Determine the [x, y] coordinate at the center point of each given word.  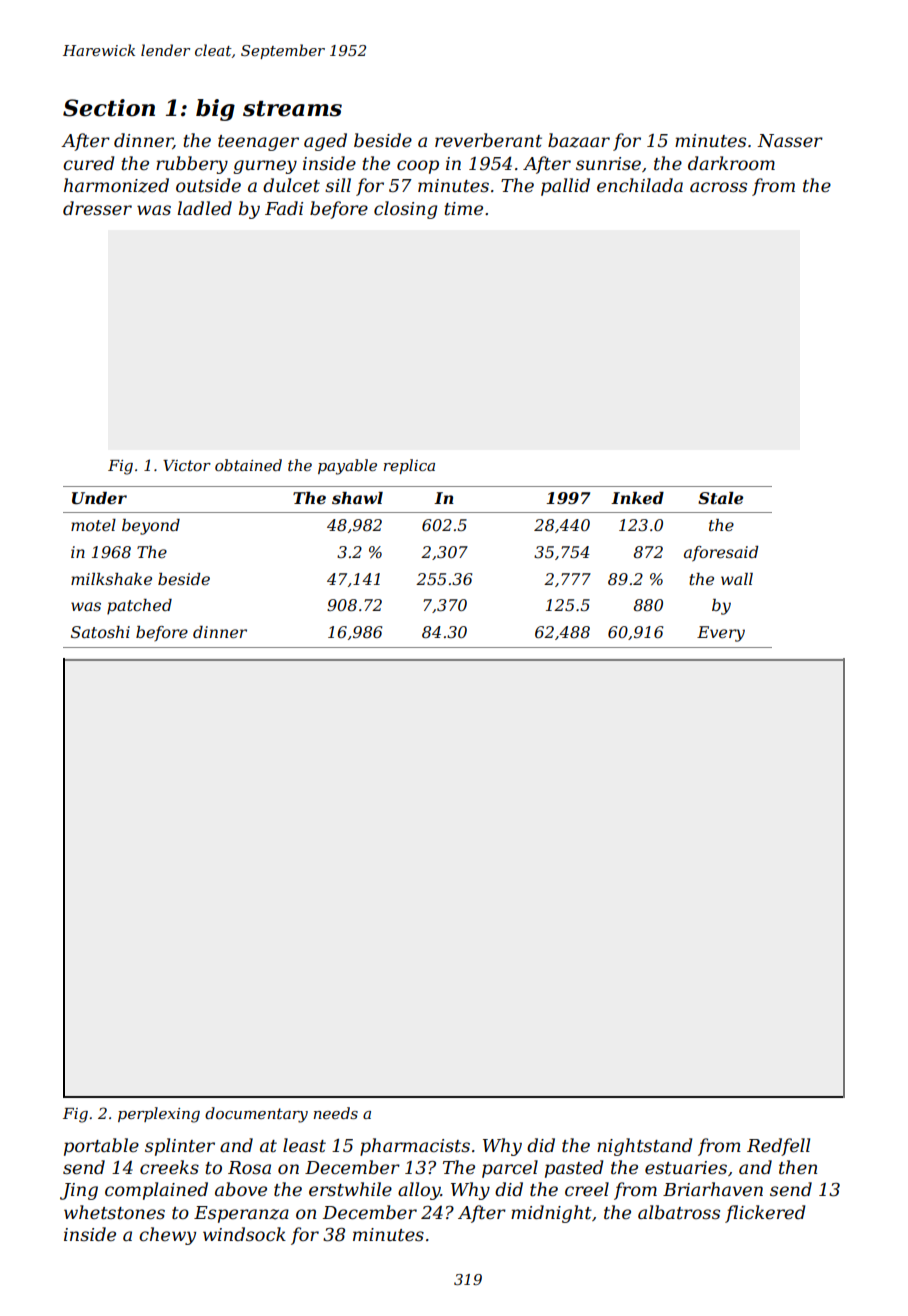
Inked [637, 498]
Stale [720, 498]
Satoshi [100, 632]
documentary [256, 1115]
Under [99, 498]
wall [737, 579]
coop [418, 167]
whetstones [114, 1212]
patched [139, 607]
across [718, 187]
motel [93, 525]
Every [721, 634]
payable [347, 467]
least [304, 1145]
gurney [265, 167]
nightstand [645, 1147]
